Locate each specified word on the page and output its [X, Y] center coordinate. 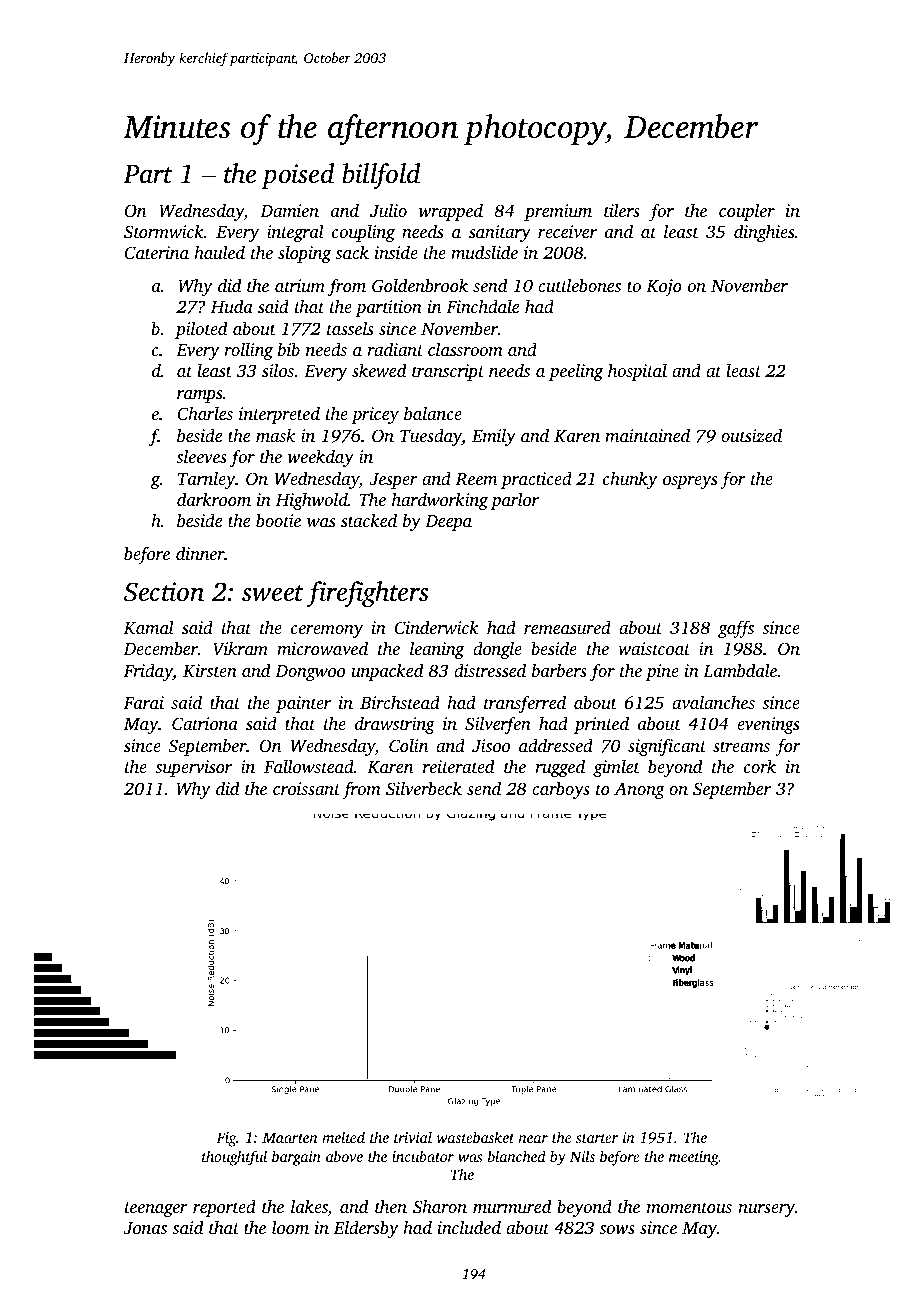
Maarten [290, 1137]
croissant [306, 788]
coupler [747, 212]
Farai [144, 702]
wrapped [451, 212]
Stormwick [164, 231]
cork [760, 766]
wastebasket [475, 1137]
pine [662, 672]
